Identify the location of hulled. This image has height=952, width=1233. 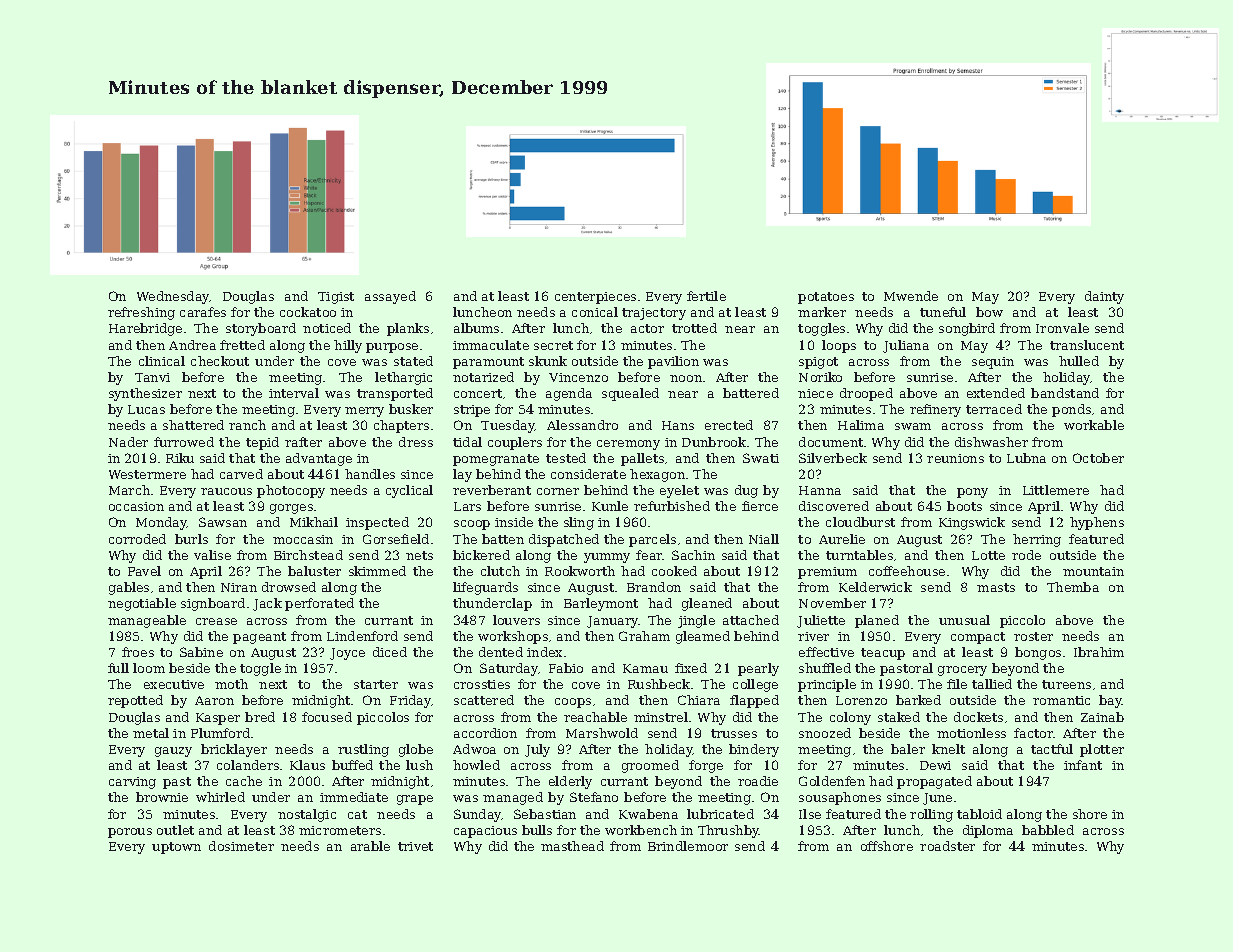
(1079, 361).
